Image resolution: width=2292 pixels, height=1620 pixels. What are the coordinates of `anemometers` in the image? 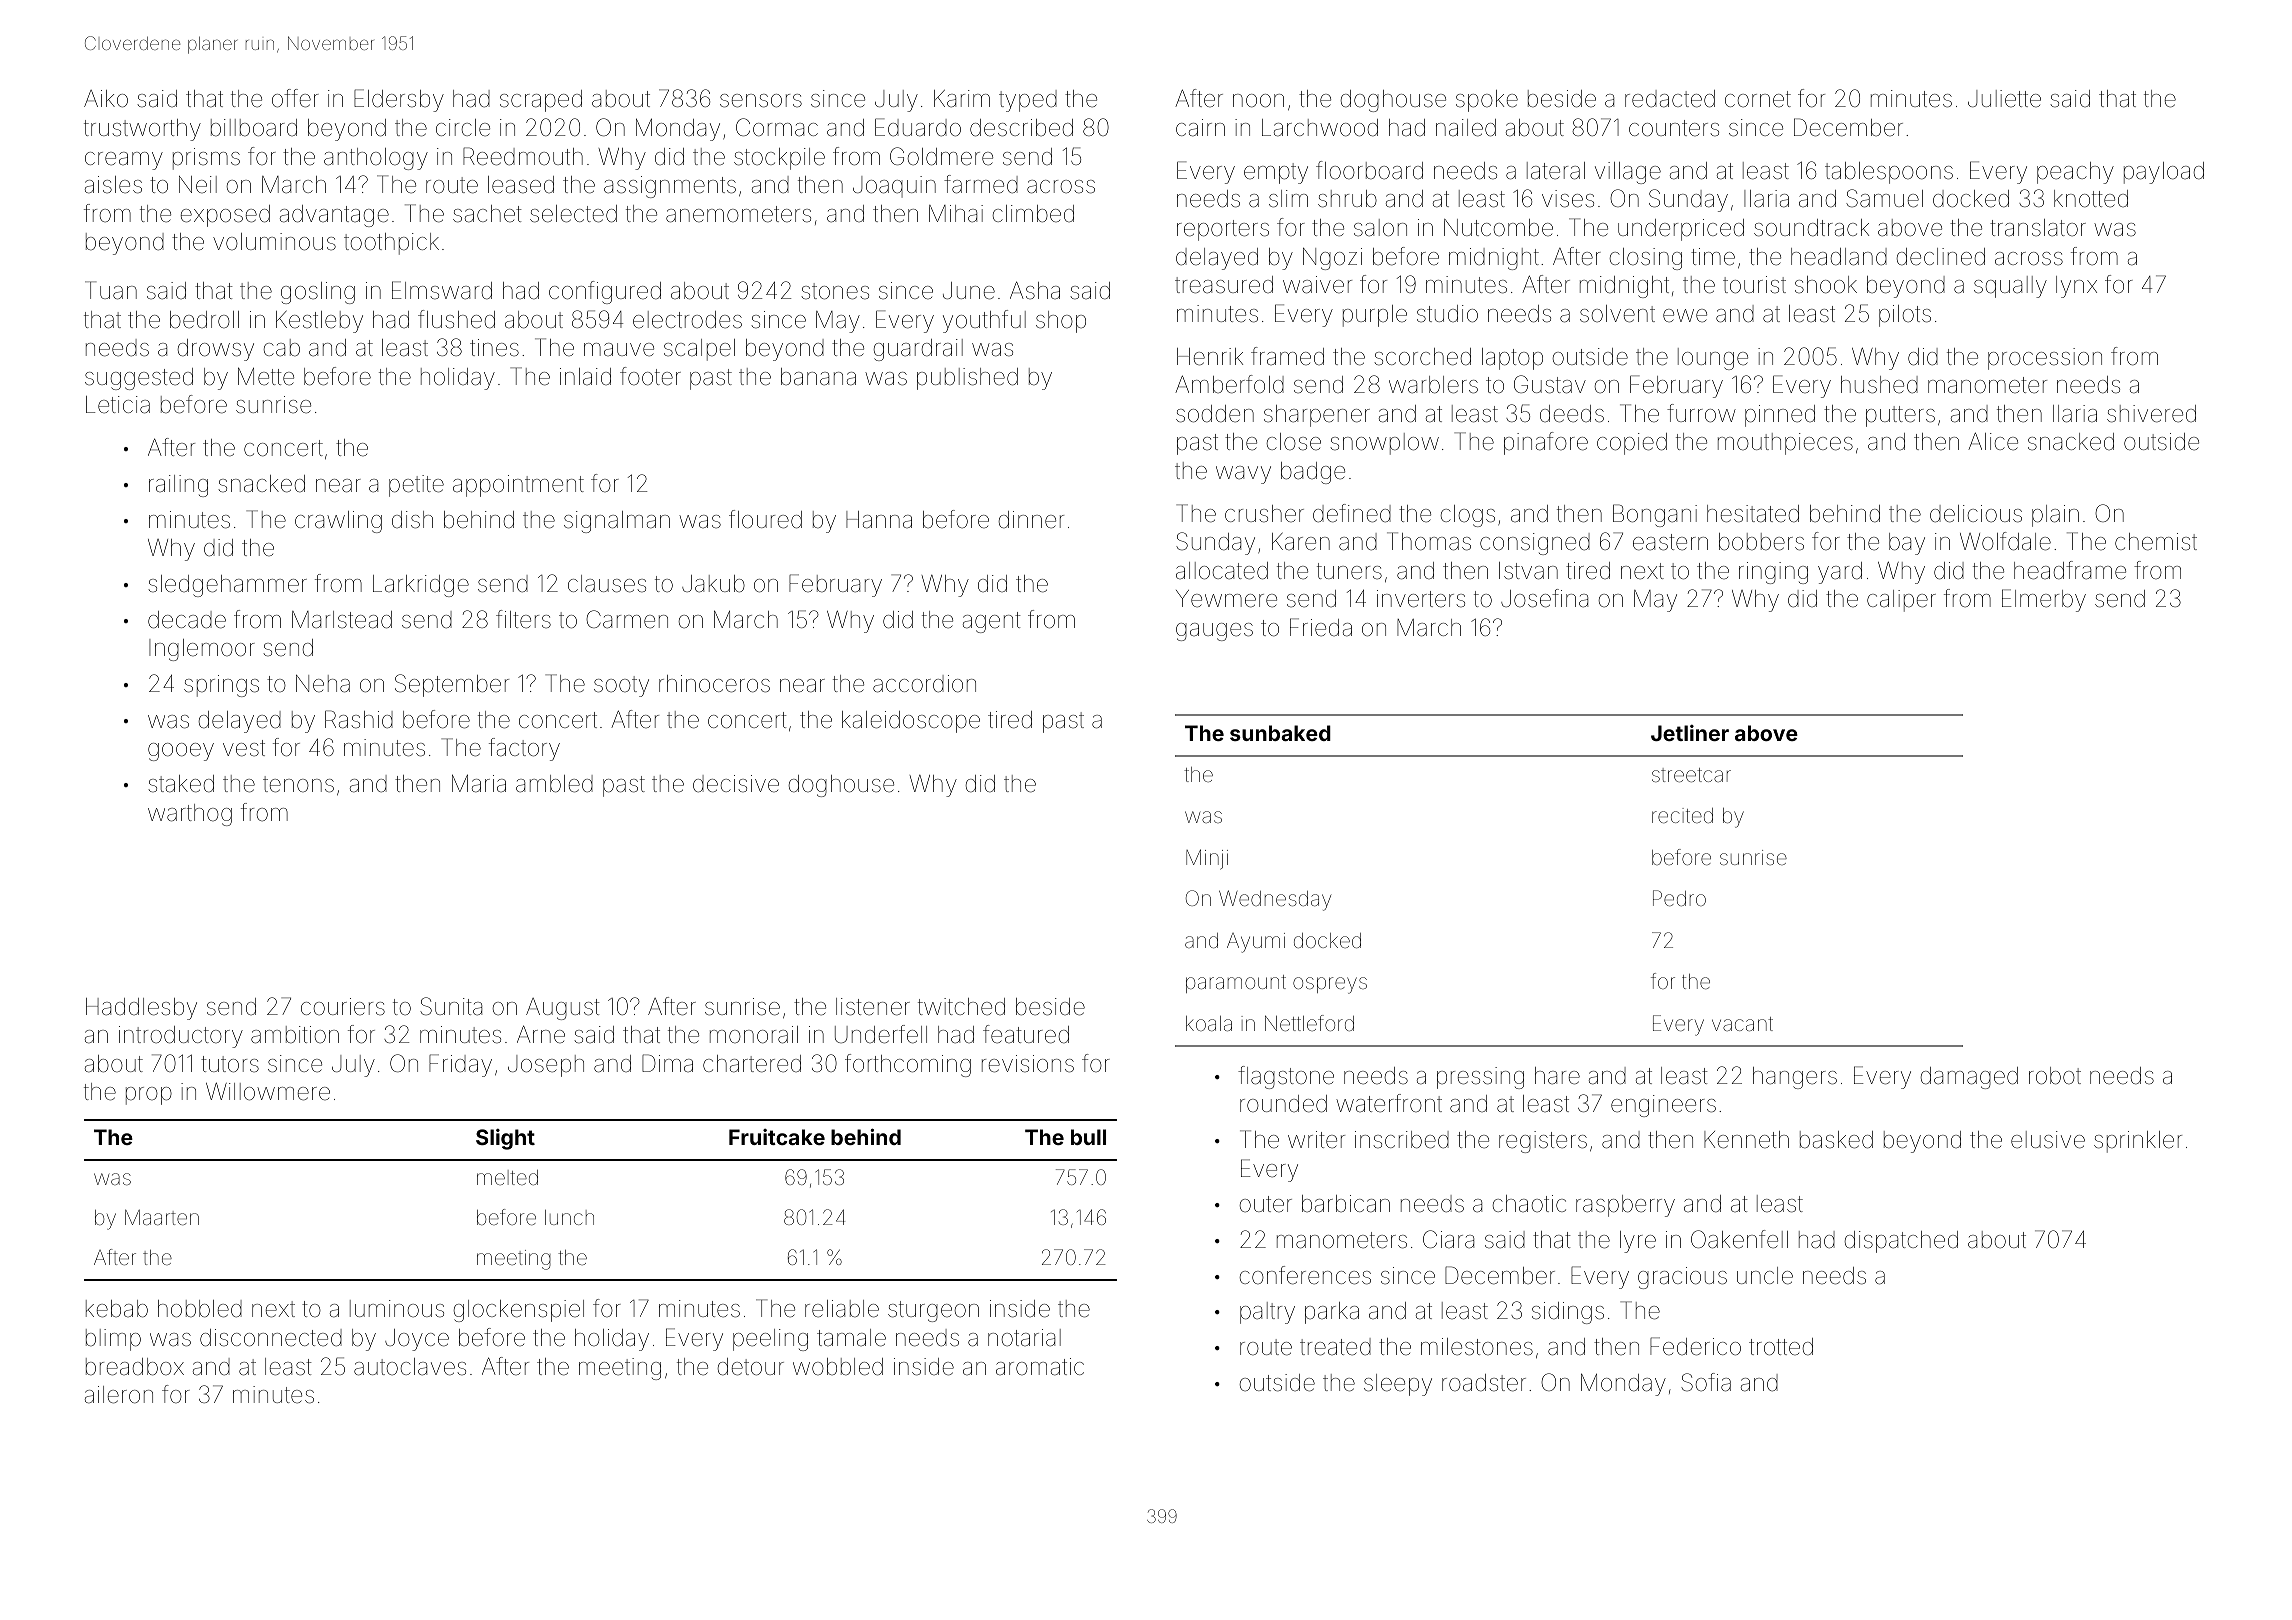 It's located at (738, 214).
